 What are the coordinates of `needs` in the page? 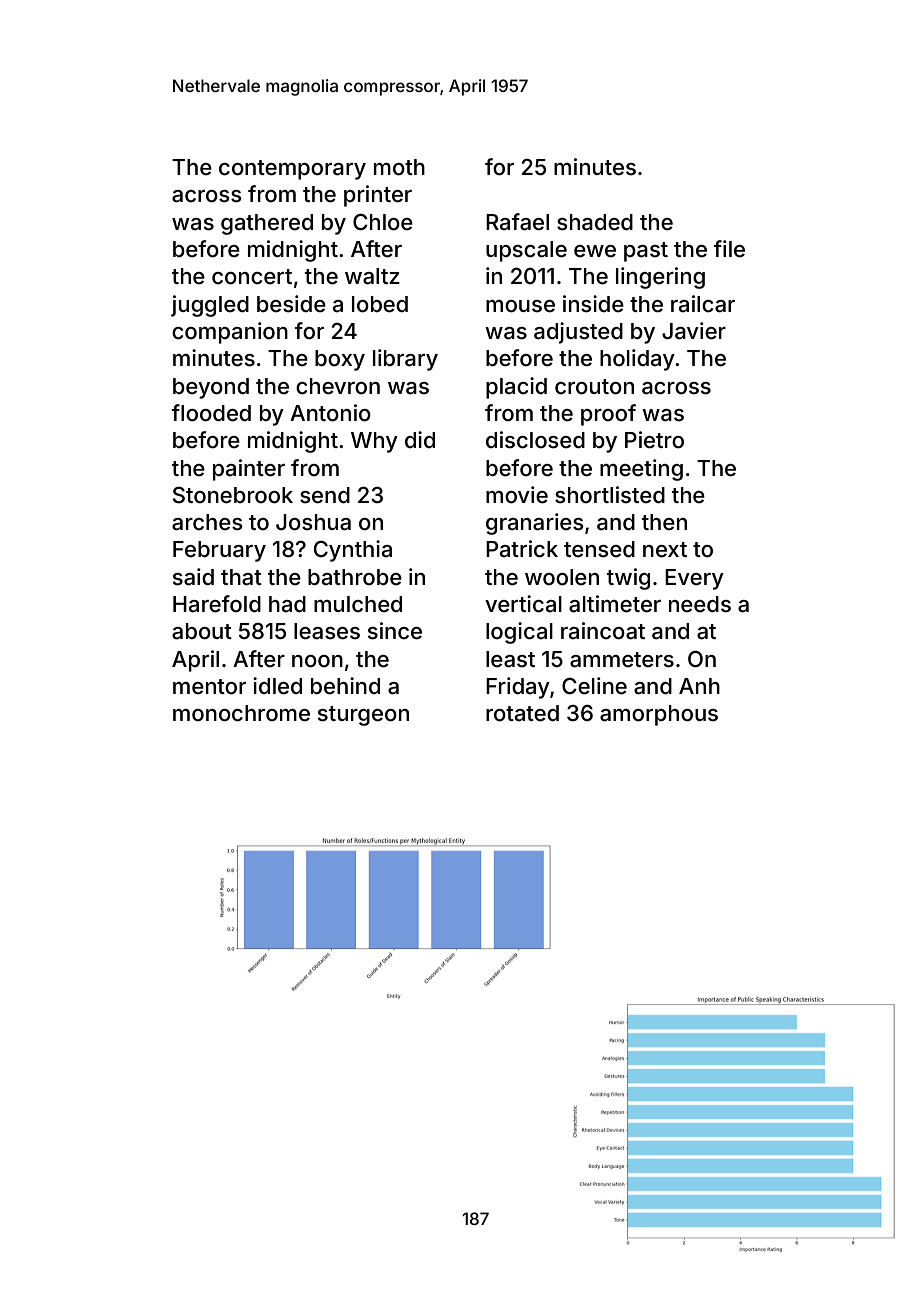 It's located at (700, 604).
